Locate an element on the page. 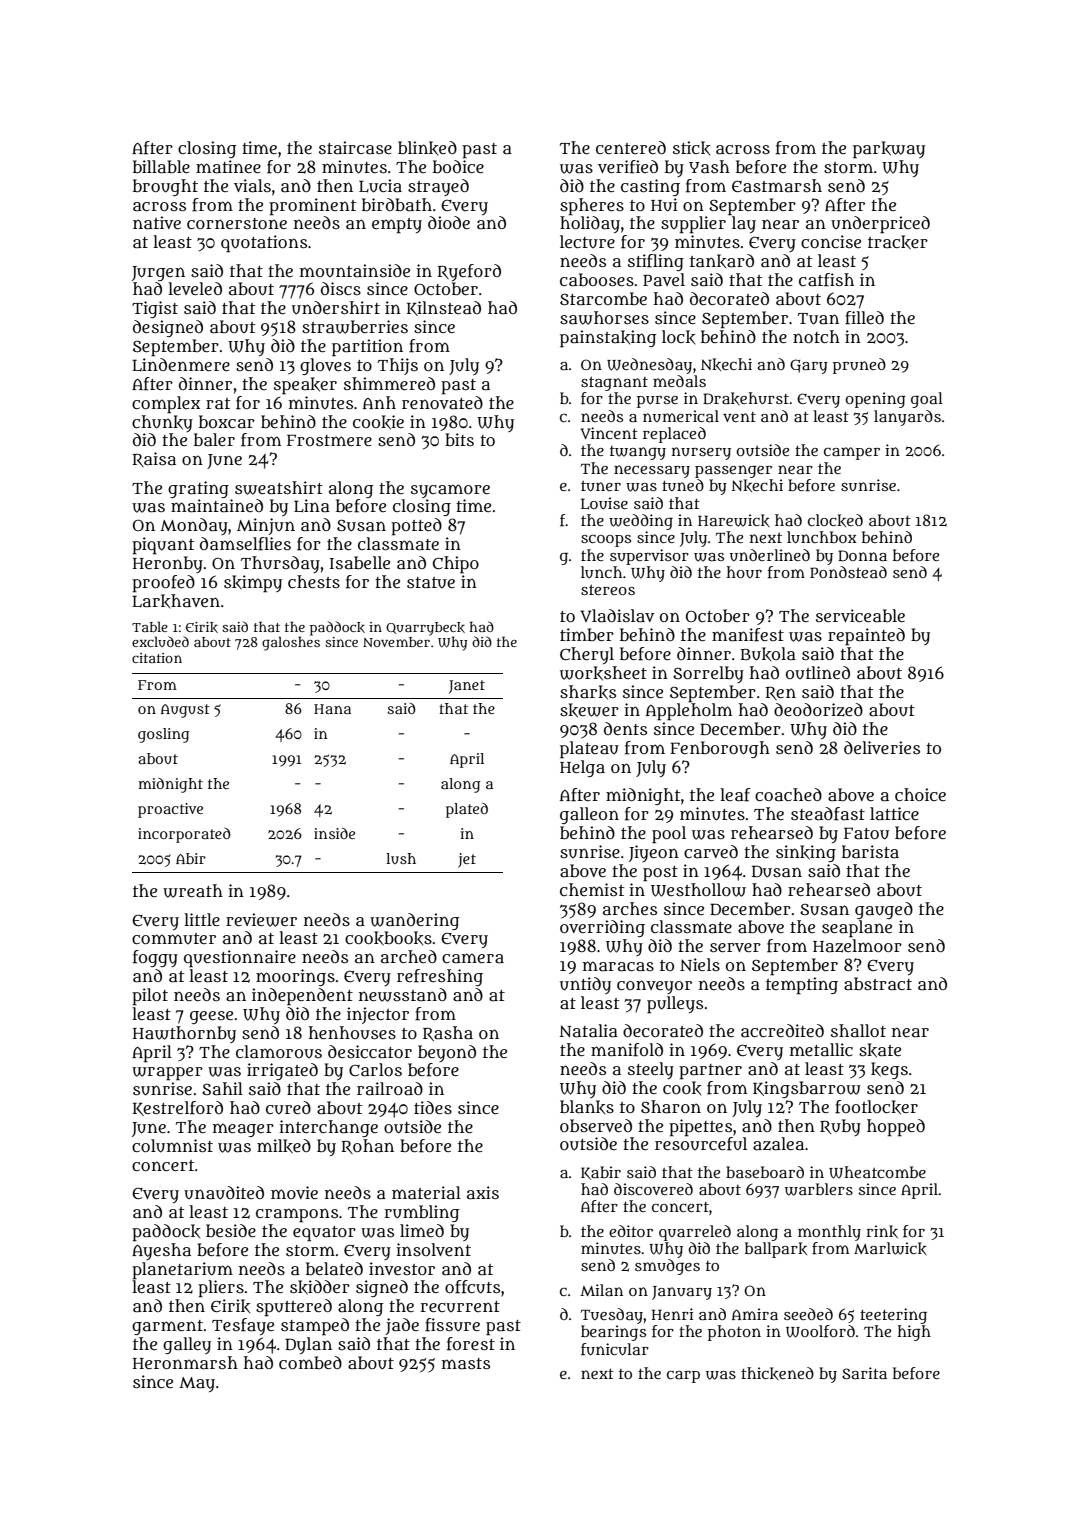  tracker is located at coordinates (898, 242).
